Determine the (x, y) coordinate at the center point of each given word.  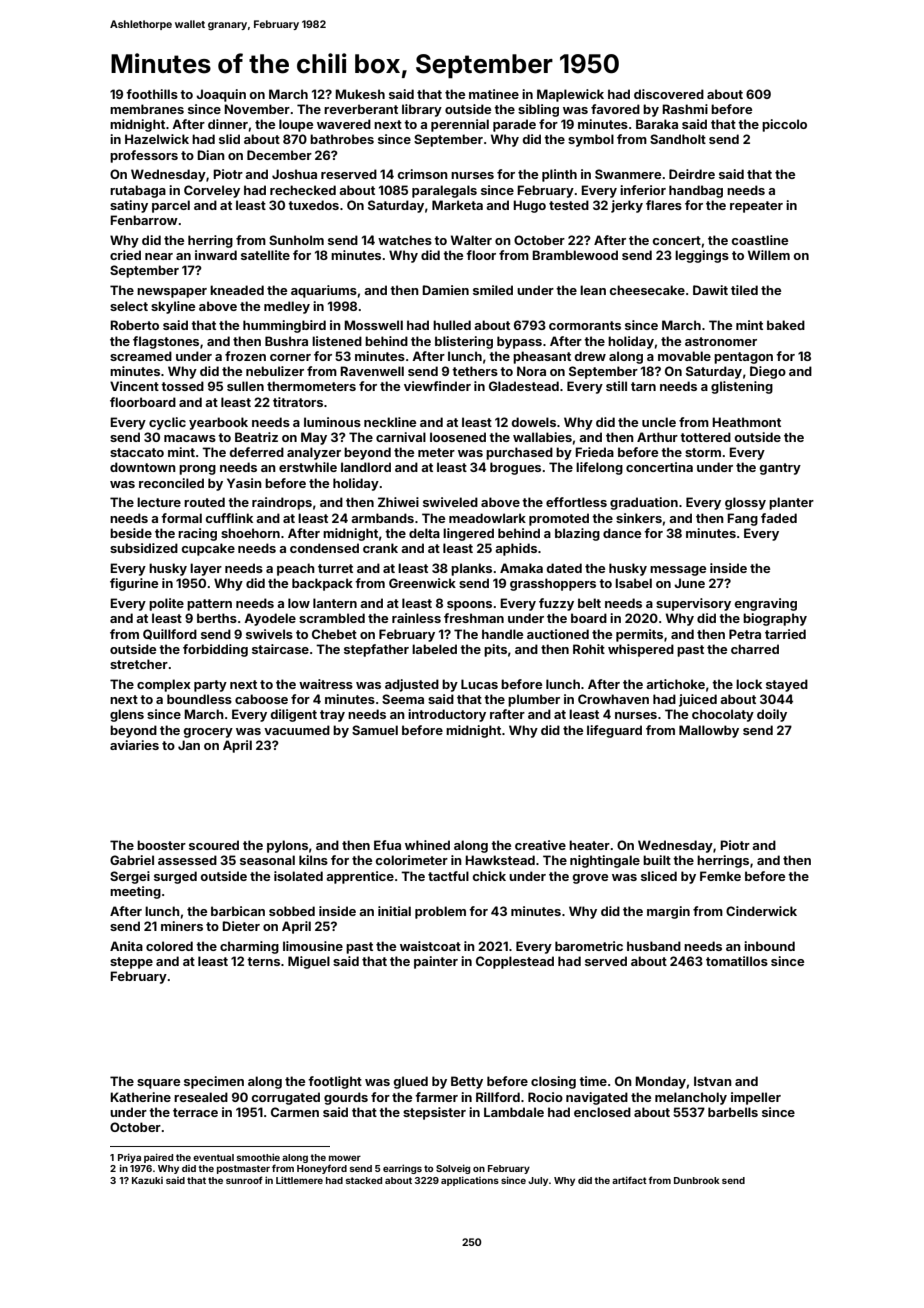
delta (424, 533)
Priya (129, 1158)
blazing (577, 534)
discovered (669, 94)
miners (182, 926)
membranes (147, 109)
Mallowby (709, 731)
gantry (780, 469)
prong (197, 470)
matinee (494, 94)
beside (131, 533)
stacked (364, 1180)
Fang (742, 519)
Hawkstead (500, 860)
